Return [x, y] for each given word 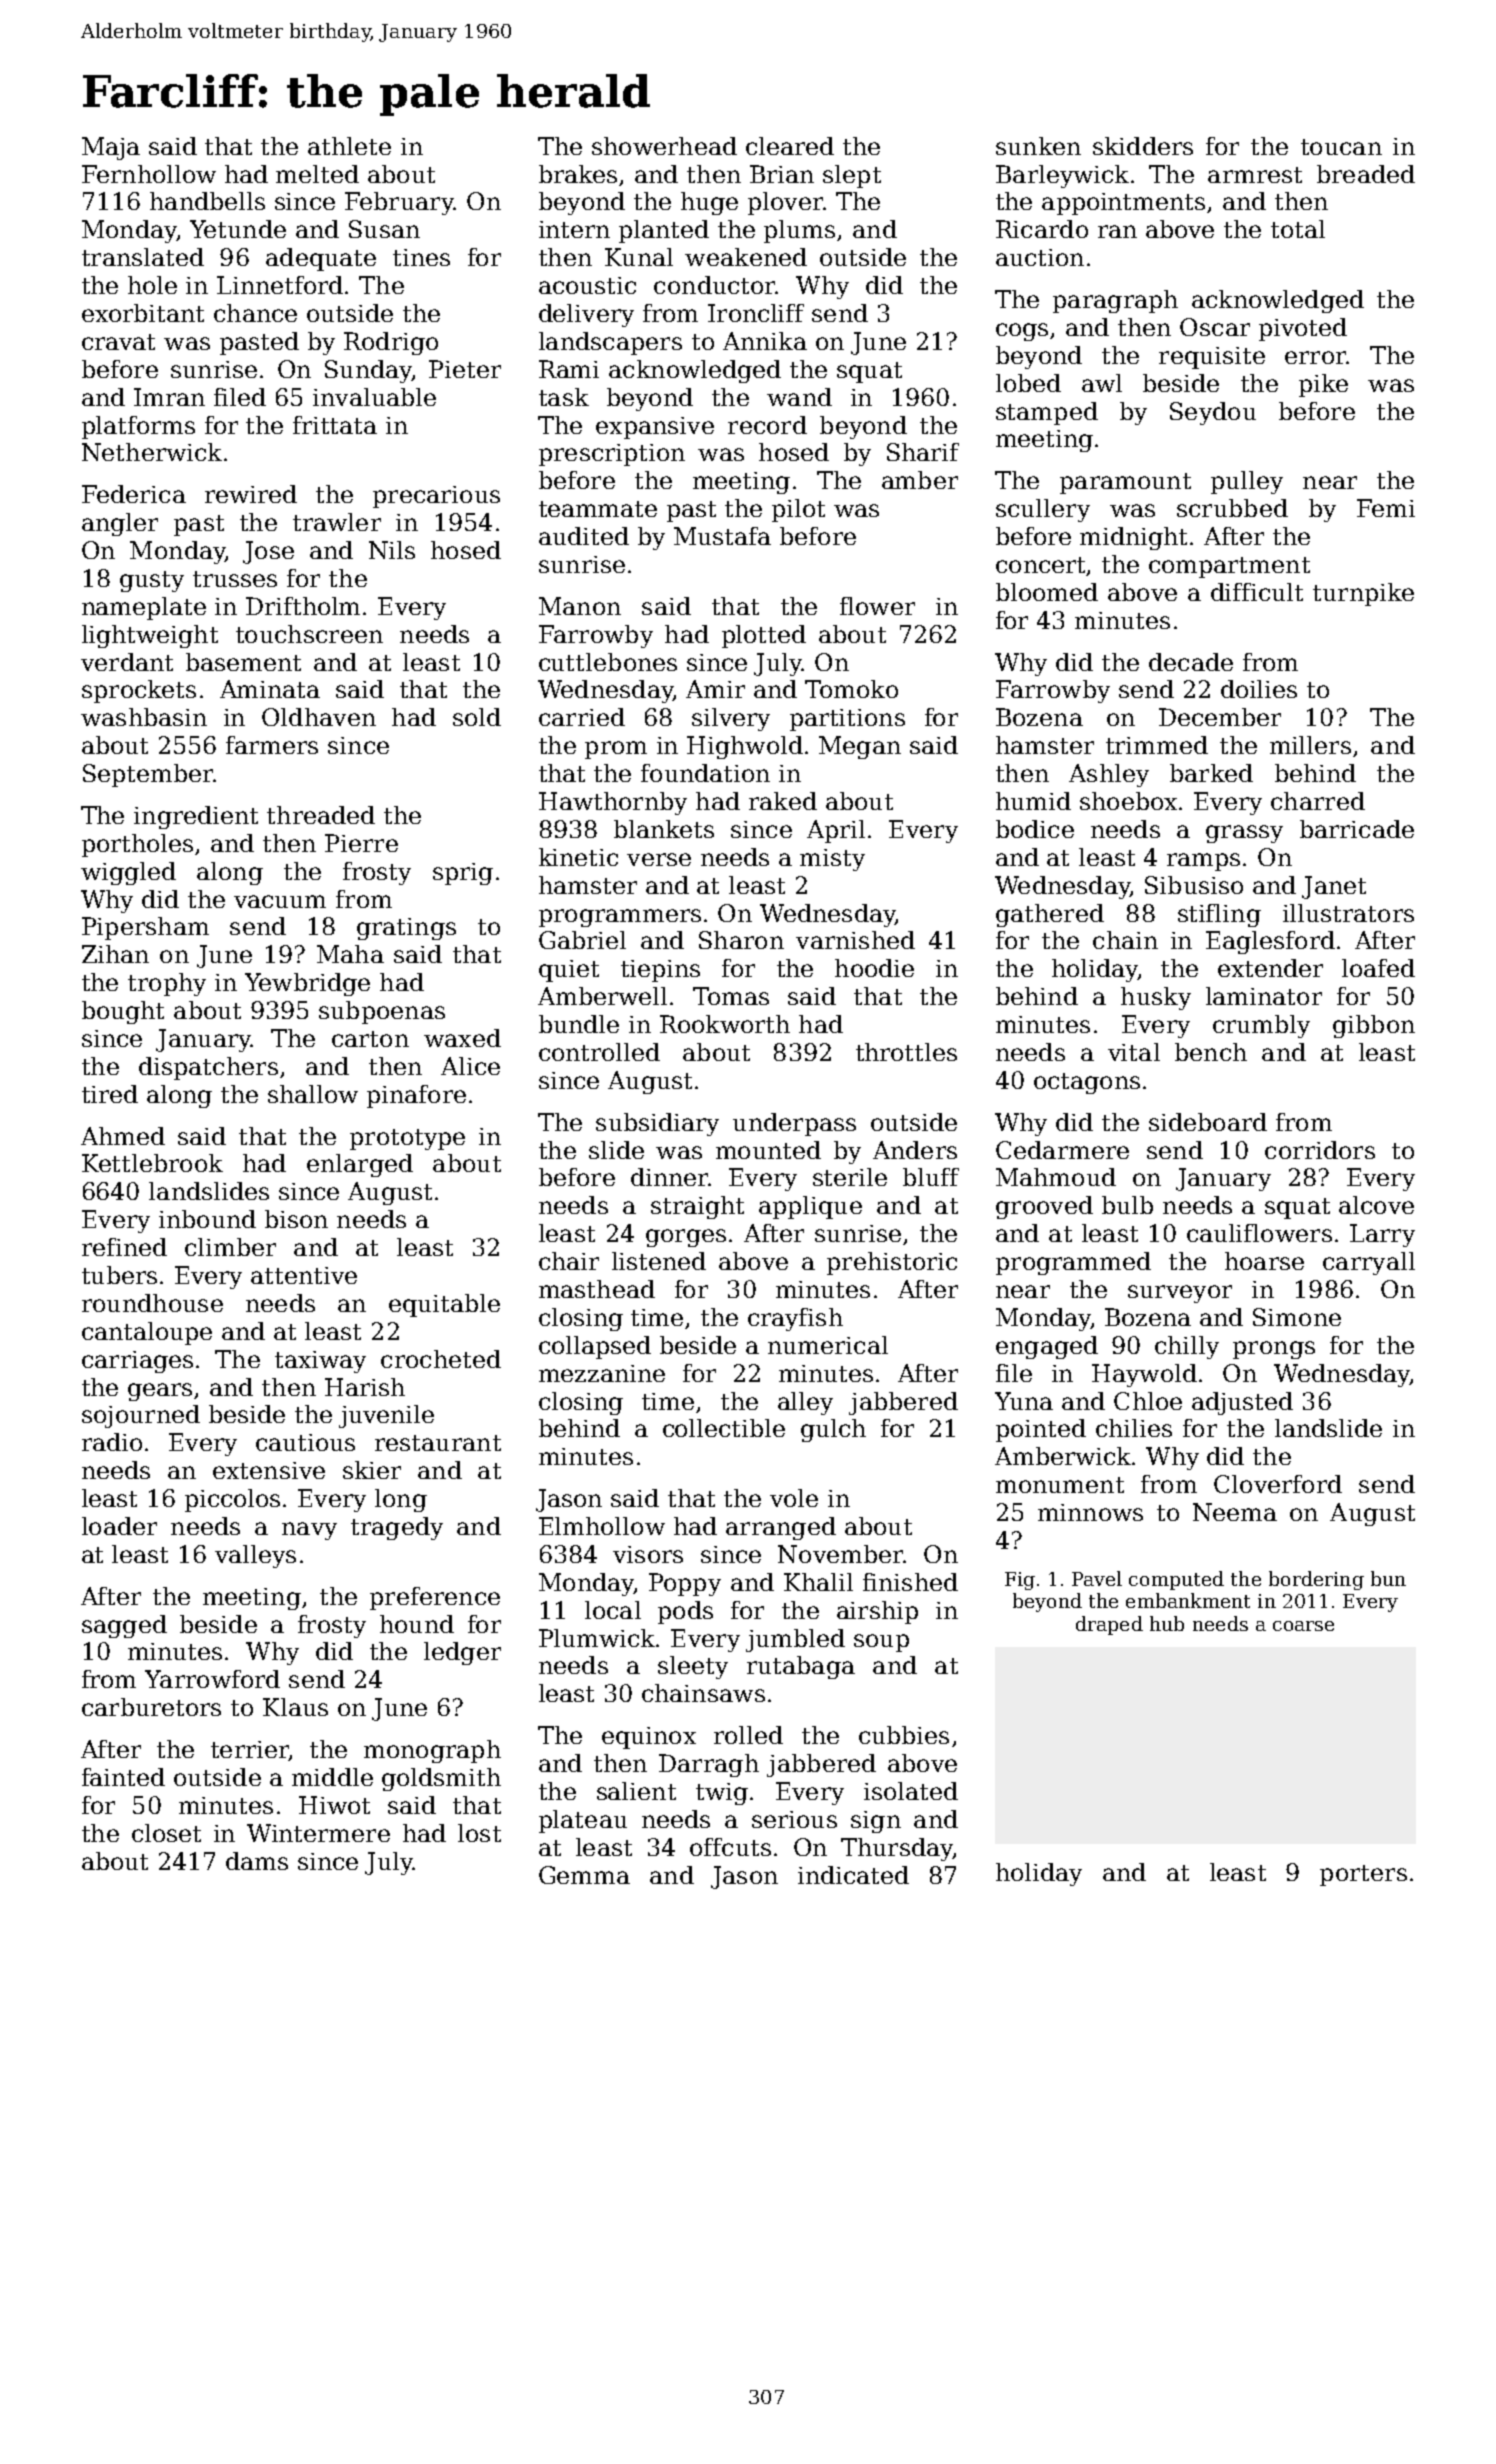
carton [370, 1039]
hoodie [874, 968]
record [767, 425]
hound [417, 1624]
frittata [335, 425]
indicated [853, 1875]
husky [1156, 998]
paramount [1125, 483]
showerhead [664, 146]
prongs [1274, 1350]
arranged [781, 1528]
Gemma [584, 1875]
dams [257, 1861]
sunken [1038, 146]
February [399, 203]
